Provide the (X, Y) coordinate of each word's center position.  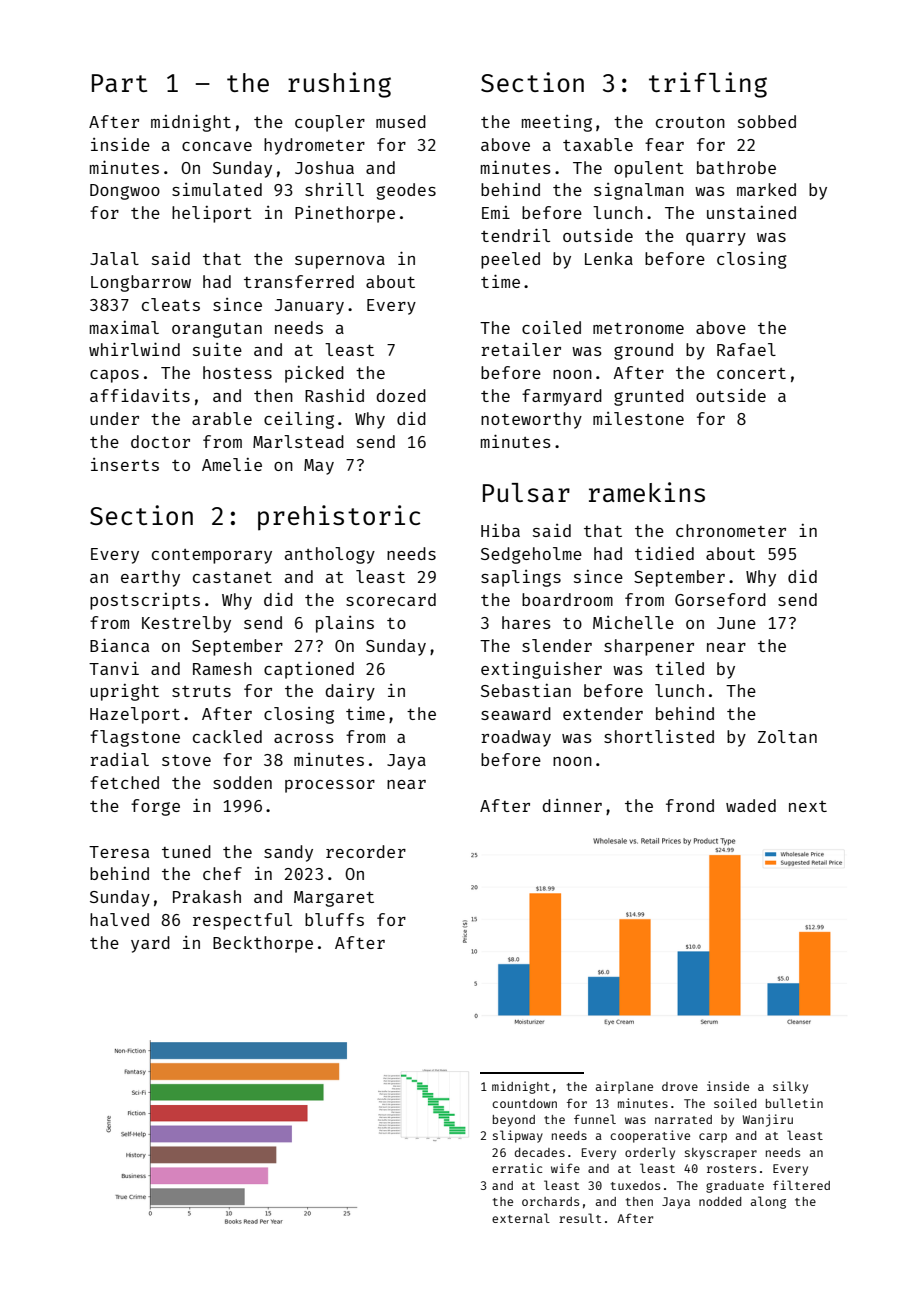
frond (690, 805)
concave (217, 146)
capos (114, 376)
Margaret (334, 899)
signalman (639, 191)
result (580, 1218)
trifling (708, 85)
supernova (340, 262)
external (521, 1218)
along (768, 1202)
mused (401, 121)
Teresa (119, 852)
